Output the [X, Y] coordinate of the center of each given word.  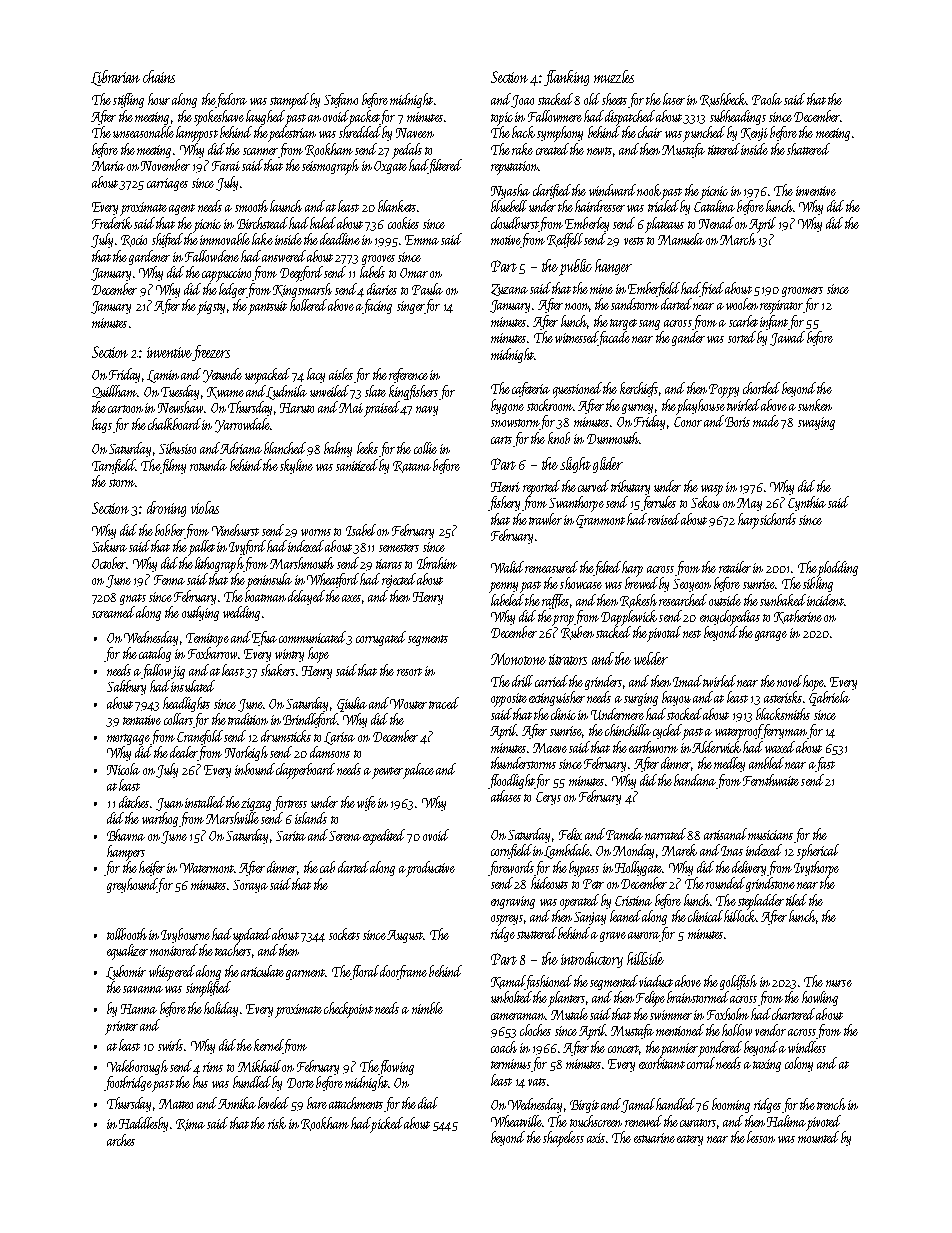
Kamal [508, 982]
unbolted [511, 997]
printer [121, 1028]
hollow [737, 1030]
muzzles [614, 76]
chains [159, 76]
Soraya [250, 886]
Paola [767, 99]
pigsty [211, 308]
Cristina [633, 901]
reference [408, 375]
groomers [802, 292]
